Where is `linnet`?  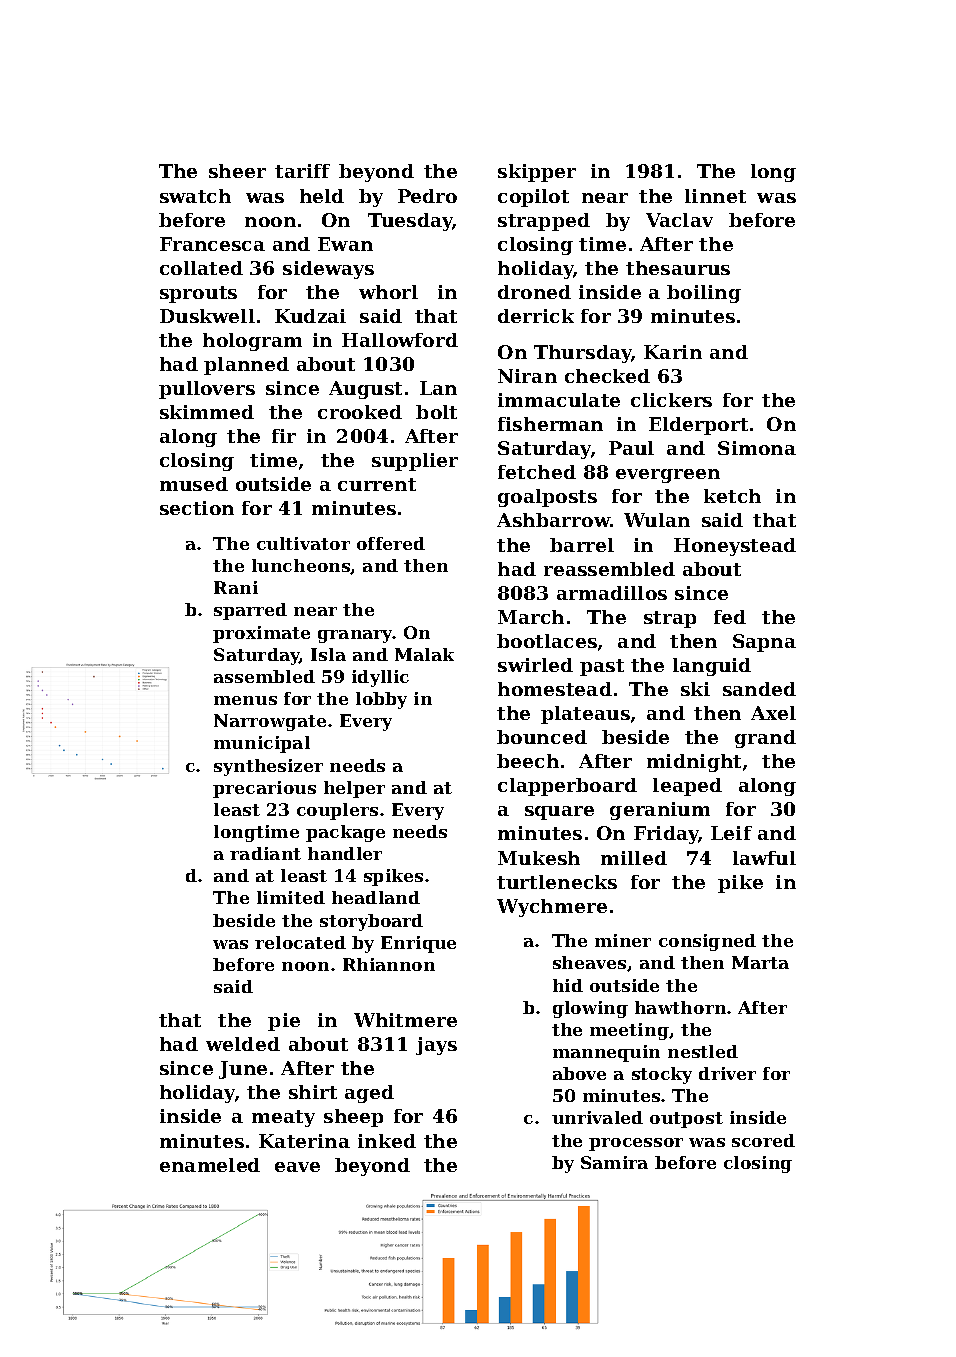 linnet is located at coordinates (715, 196).
